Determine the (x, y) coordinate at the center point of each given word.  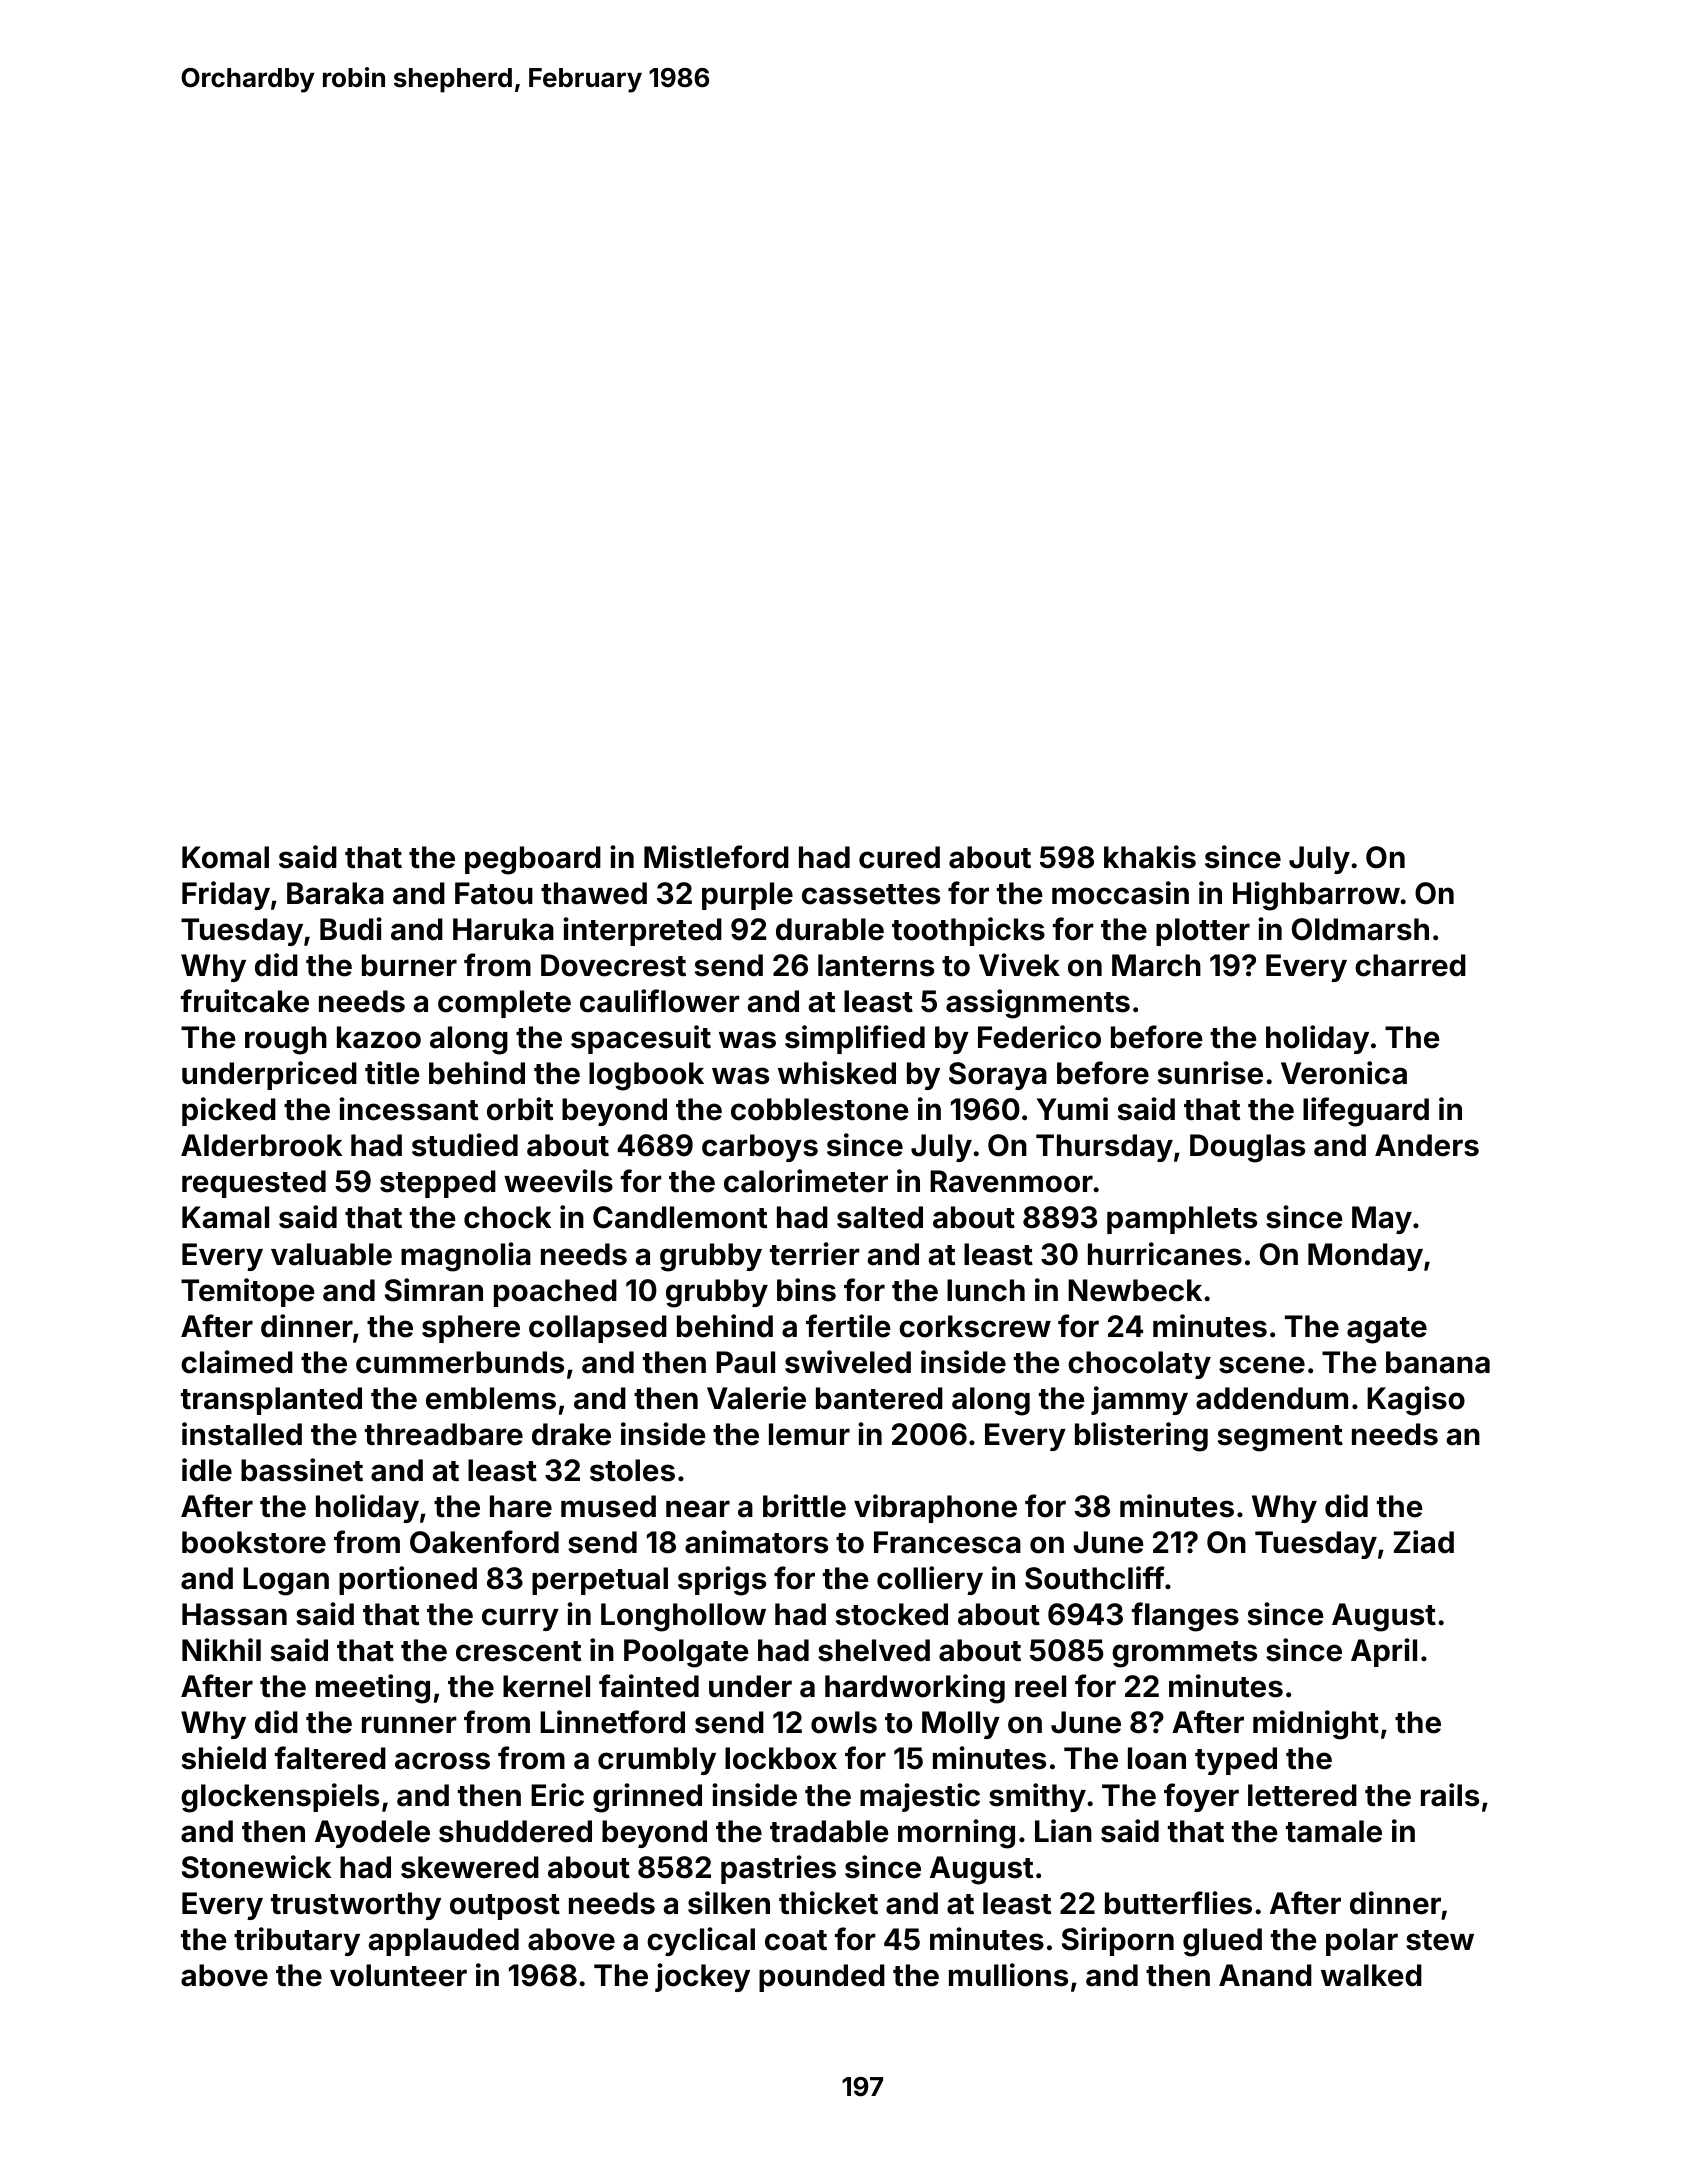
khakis (1150, 857)
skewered (470, 1867)
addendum (1272, 1398)
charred (1410, 965)
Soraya (998, 1076)
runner (409, 1725)
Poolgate (686, 1653)
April (1384, 1652)
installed (242, 1434)
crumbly (657, 1761)
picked (229, 1111)
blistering (1141, 1437)
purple (747, 896)
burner (409, 965)
